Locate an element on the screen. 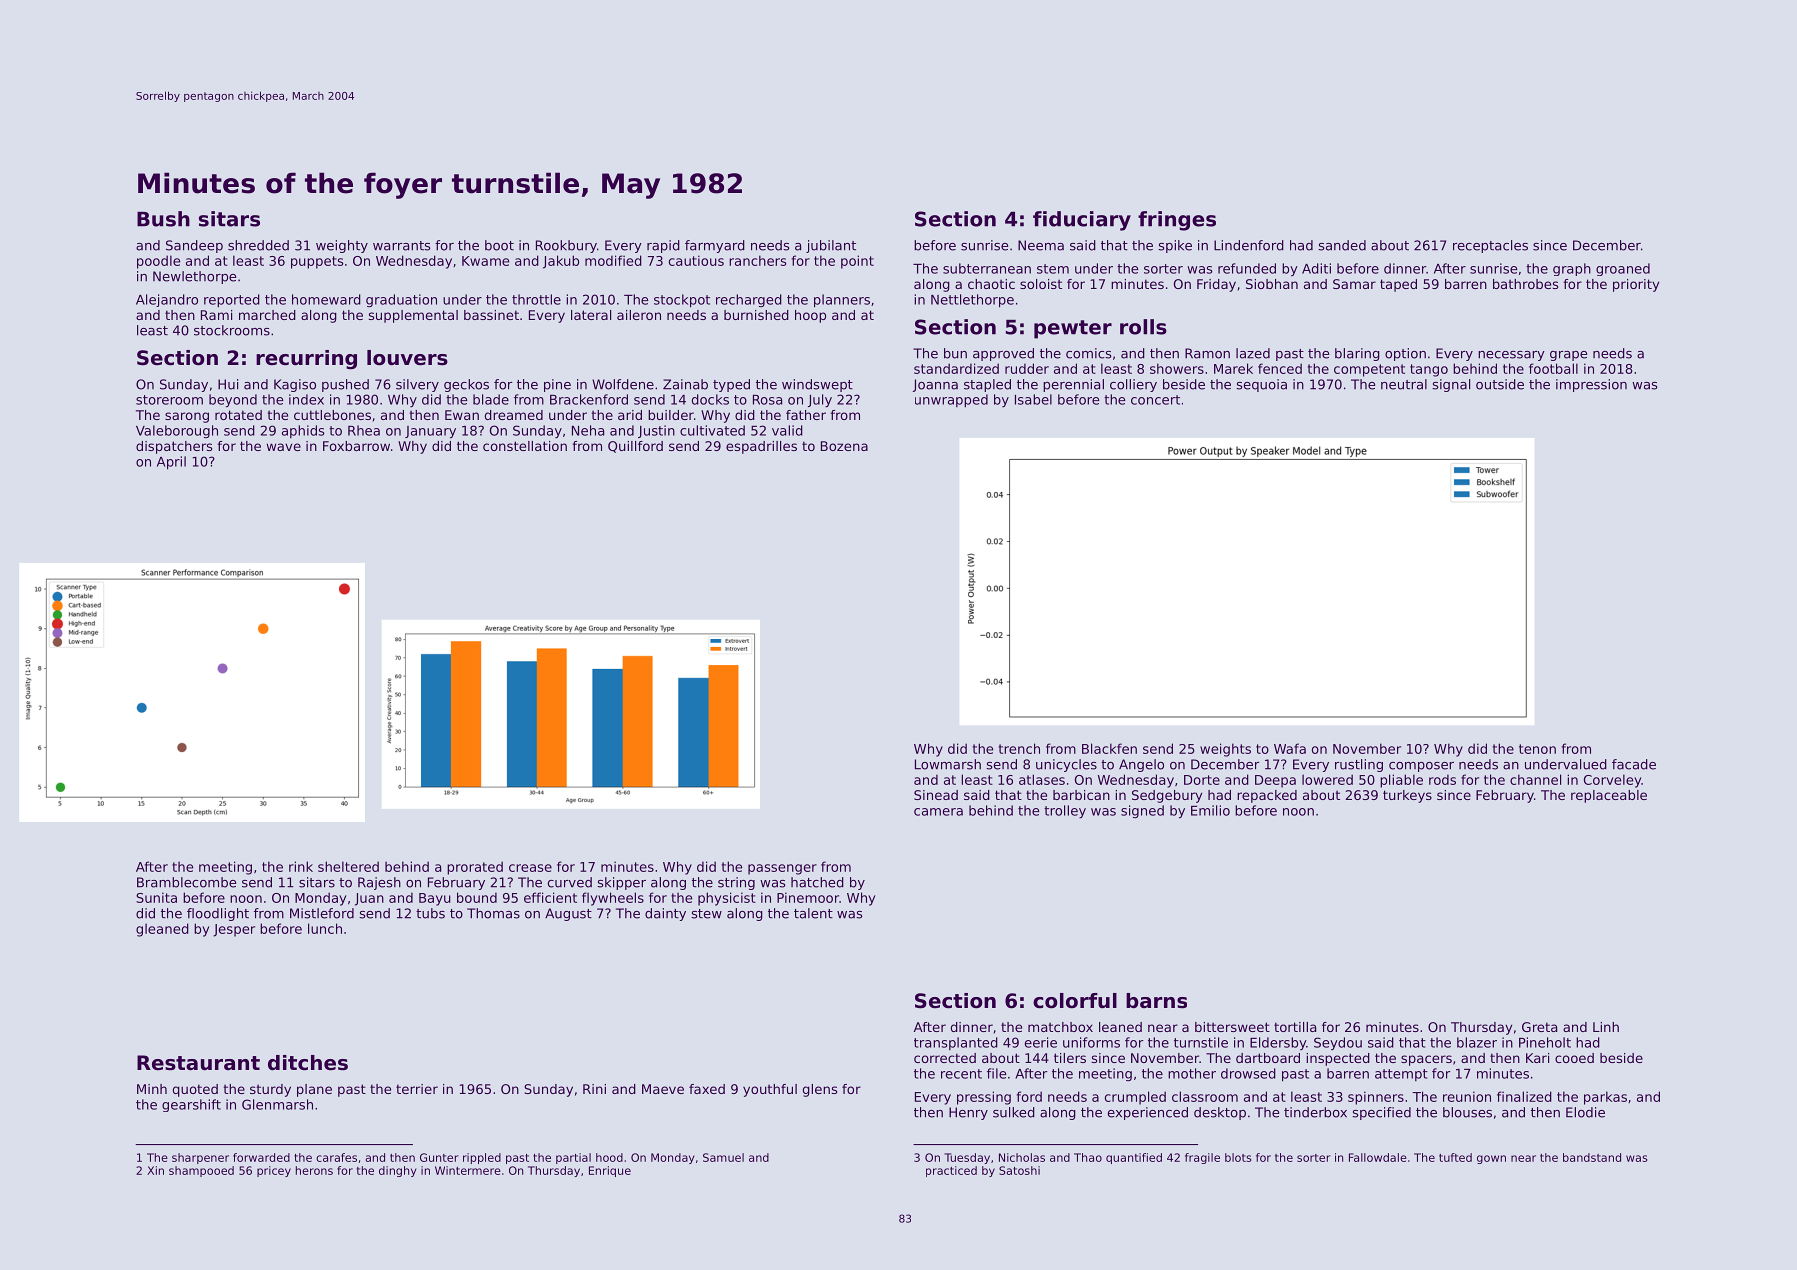 Image resolution: width=1797 pixels, height=1270 pixels. sheltered is located at coordinates (348, 866).
